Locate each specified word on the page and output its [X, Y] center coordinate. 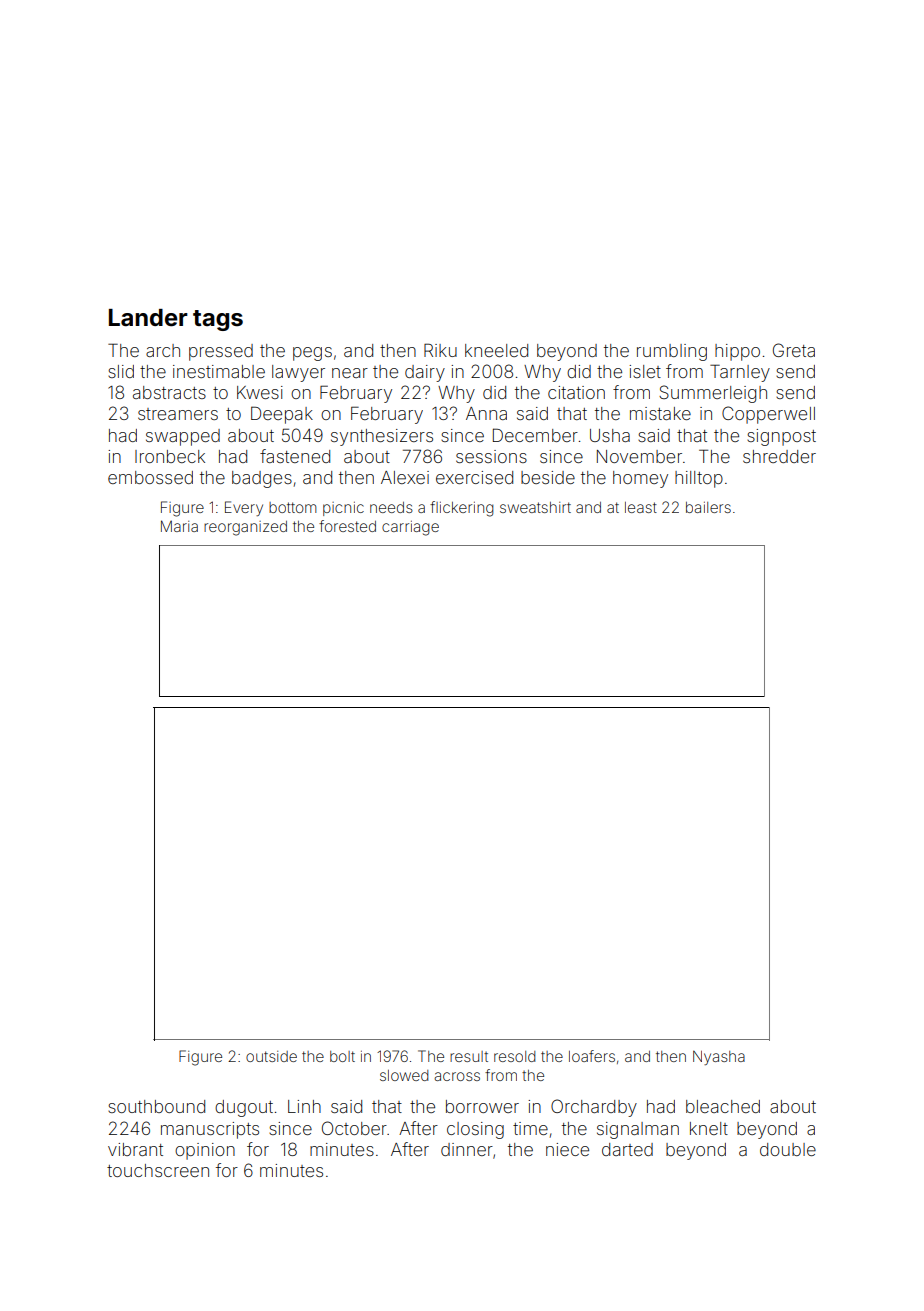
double [788, 1149]
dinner [467, 1149]
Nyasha [719, 1057]
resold [515, 1056]
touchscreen [158, 1170]
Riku [440, 350]
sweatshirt [535, 507]
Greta [794, 350]
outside [271, 1056]
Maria [179, 526]
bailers [708, 507]
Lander [148, 318]
